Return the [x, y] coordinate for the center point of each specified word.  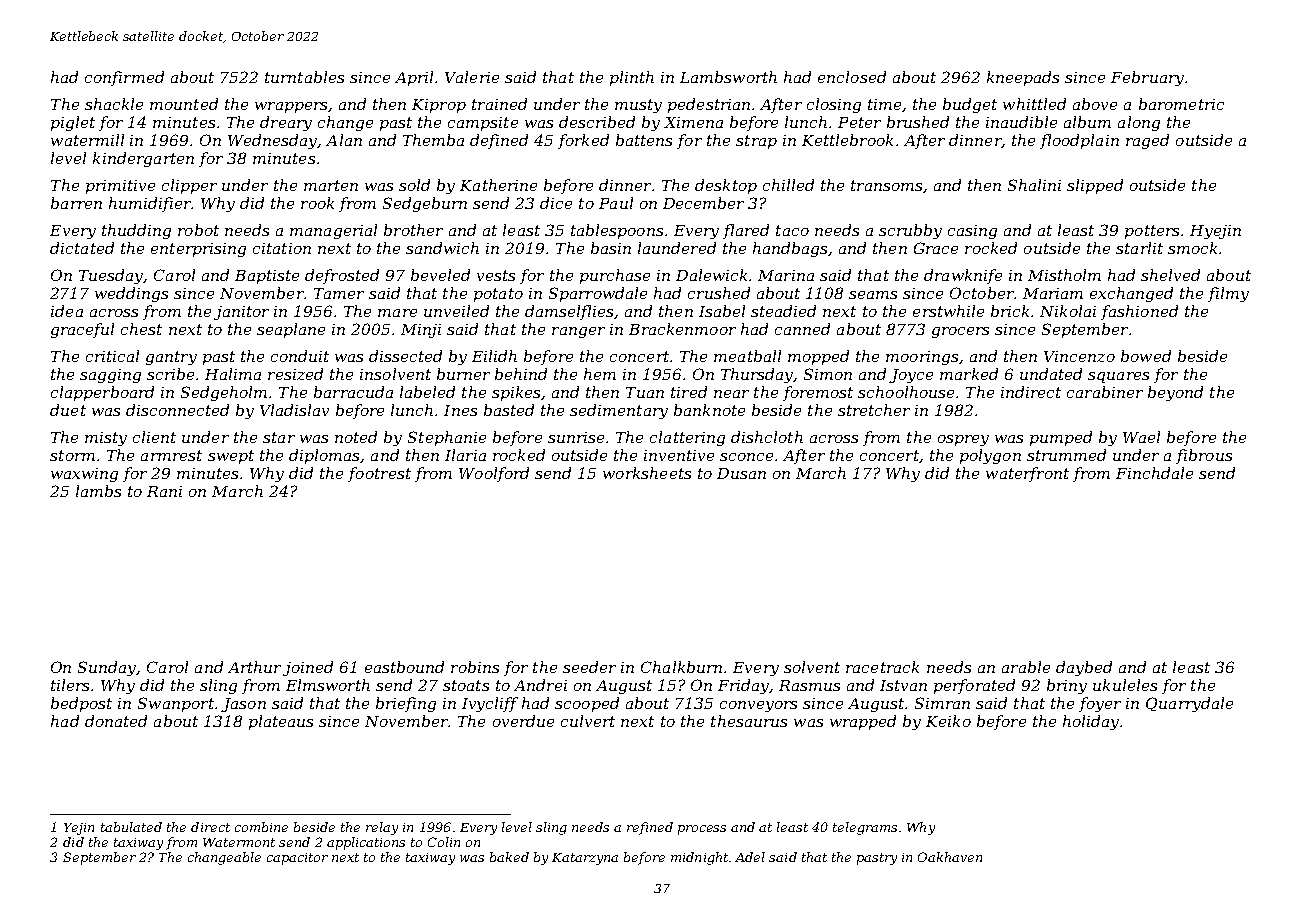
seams [873, 295]
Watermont [239, 842]
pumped [1061, 438]
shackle [114, 104]
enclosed [852, 77]
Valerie [472, 77]
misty [106, 439]
